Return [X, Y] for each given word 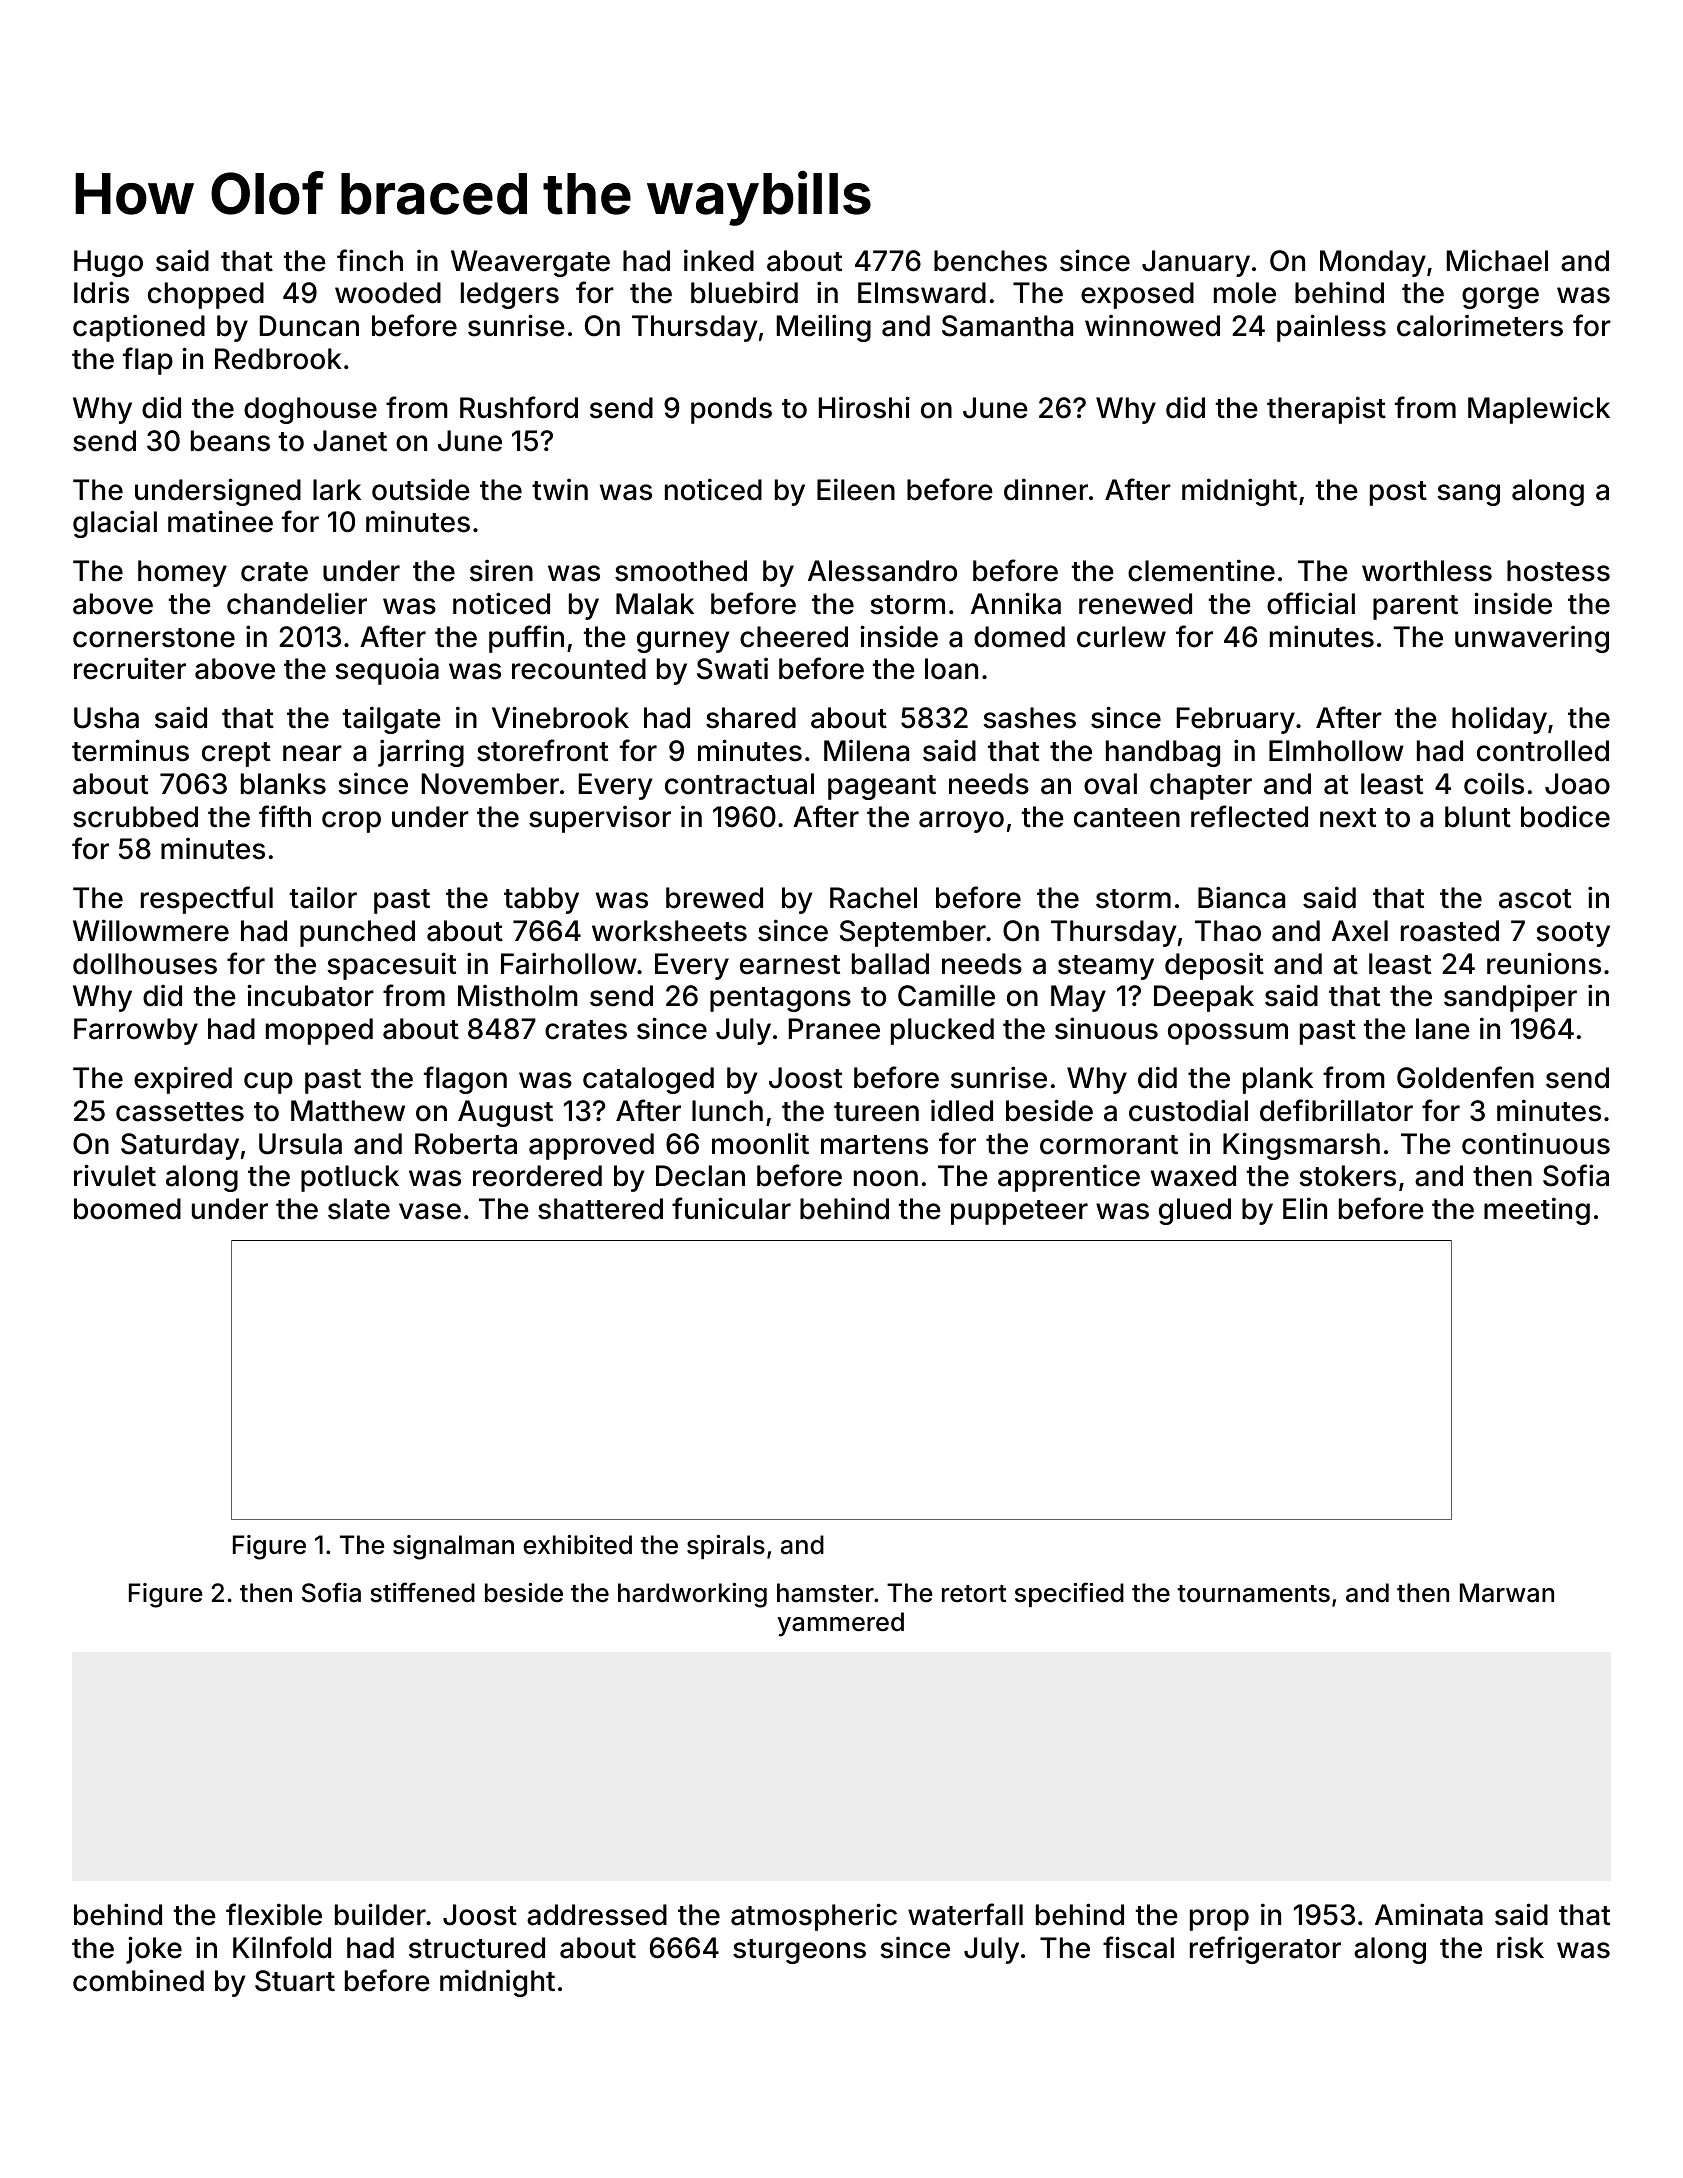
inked [719, 260]
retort [974, 1594]
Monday [1373, 263]
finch [370, 260]
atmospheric [814, 1917]
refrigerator [1265, 1950]
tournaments [1253, 1594]
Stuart [295, 1981]
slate [359, 1209]
